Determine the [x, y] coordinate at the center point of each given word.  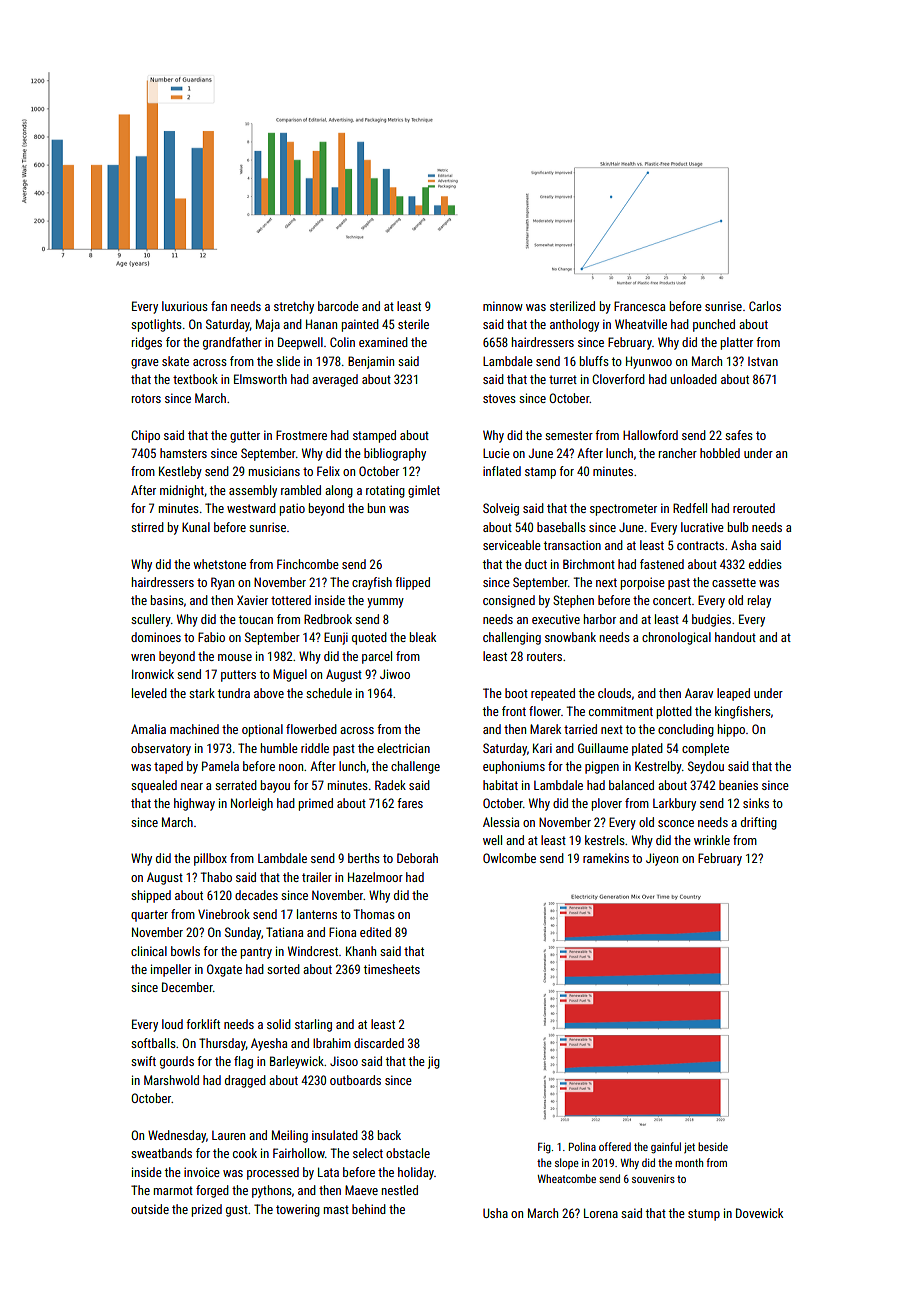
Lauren [228, 1135]
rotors [146, 398]
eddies [765, 564]
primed [316, 804]
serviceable [512, 545]
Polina [582, 1146]
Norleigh [252, 804]
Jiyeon [662, 859]
